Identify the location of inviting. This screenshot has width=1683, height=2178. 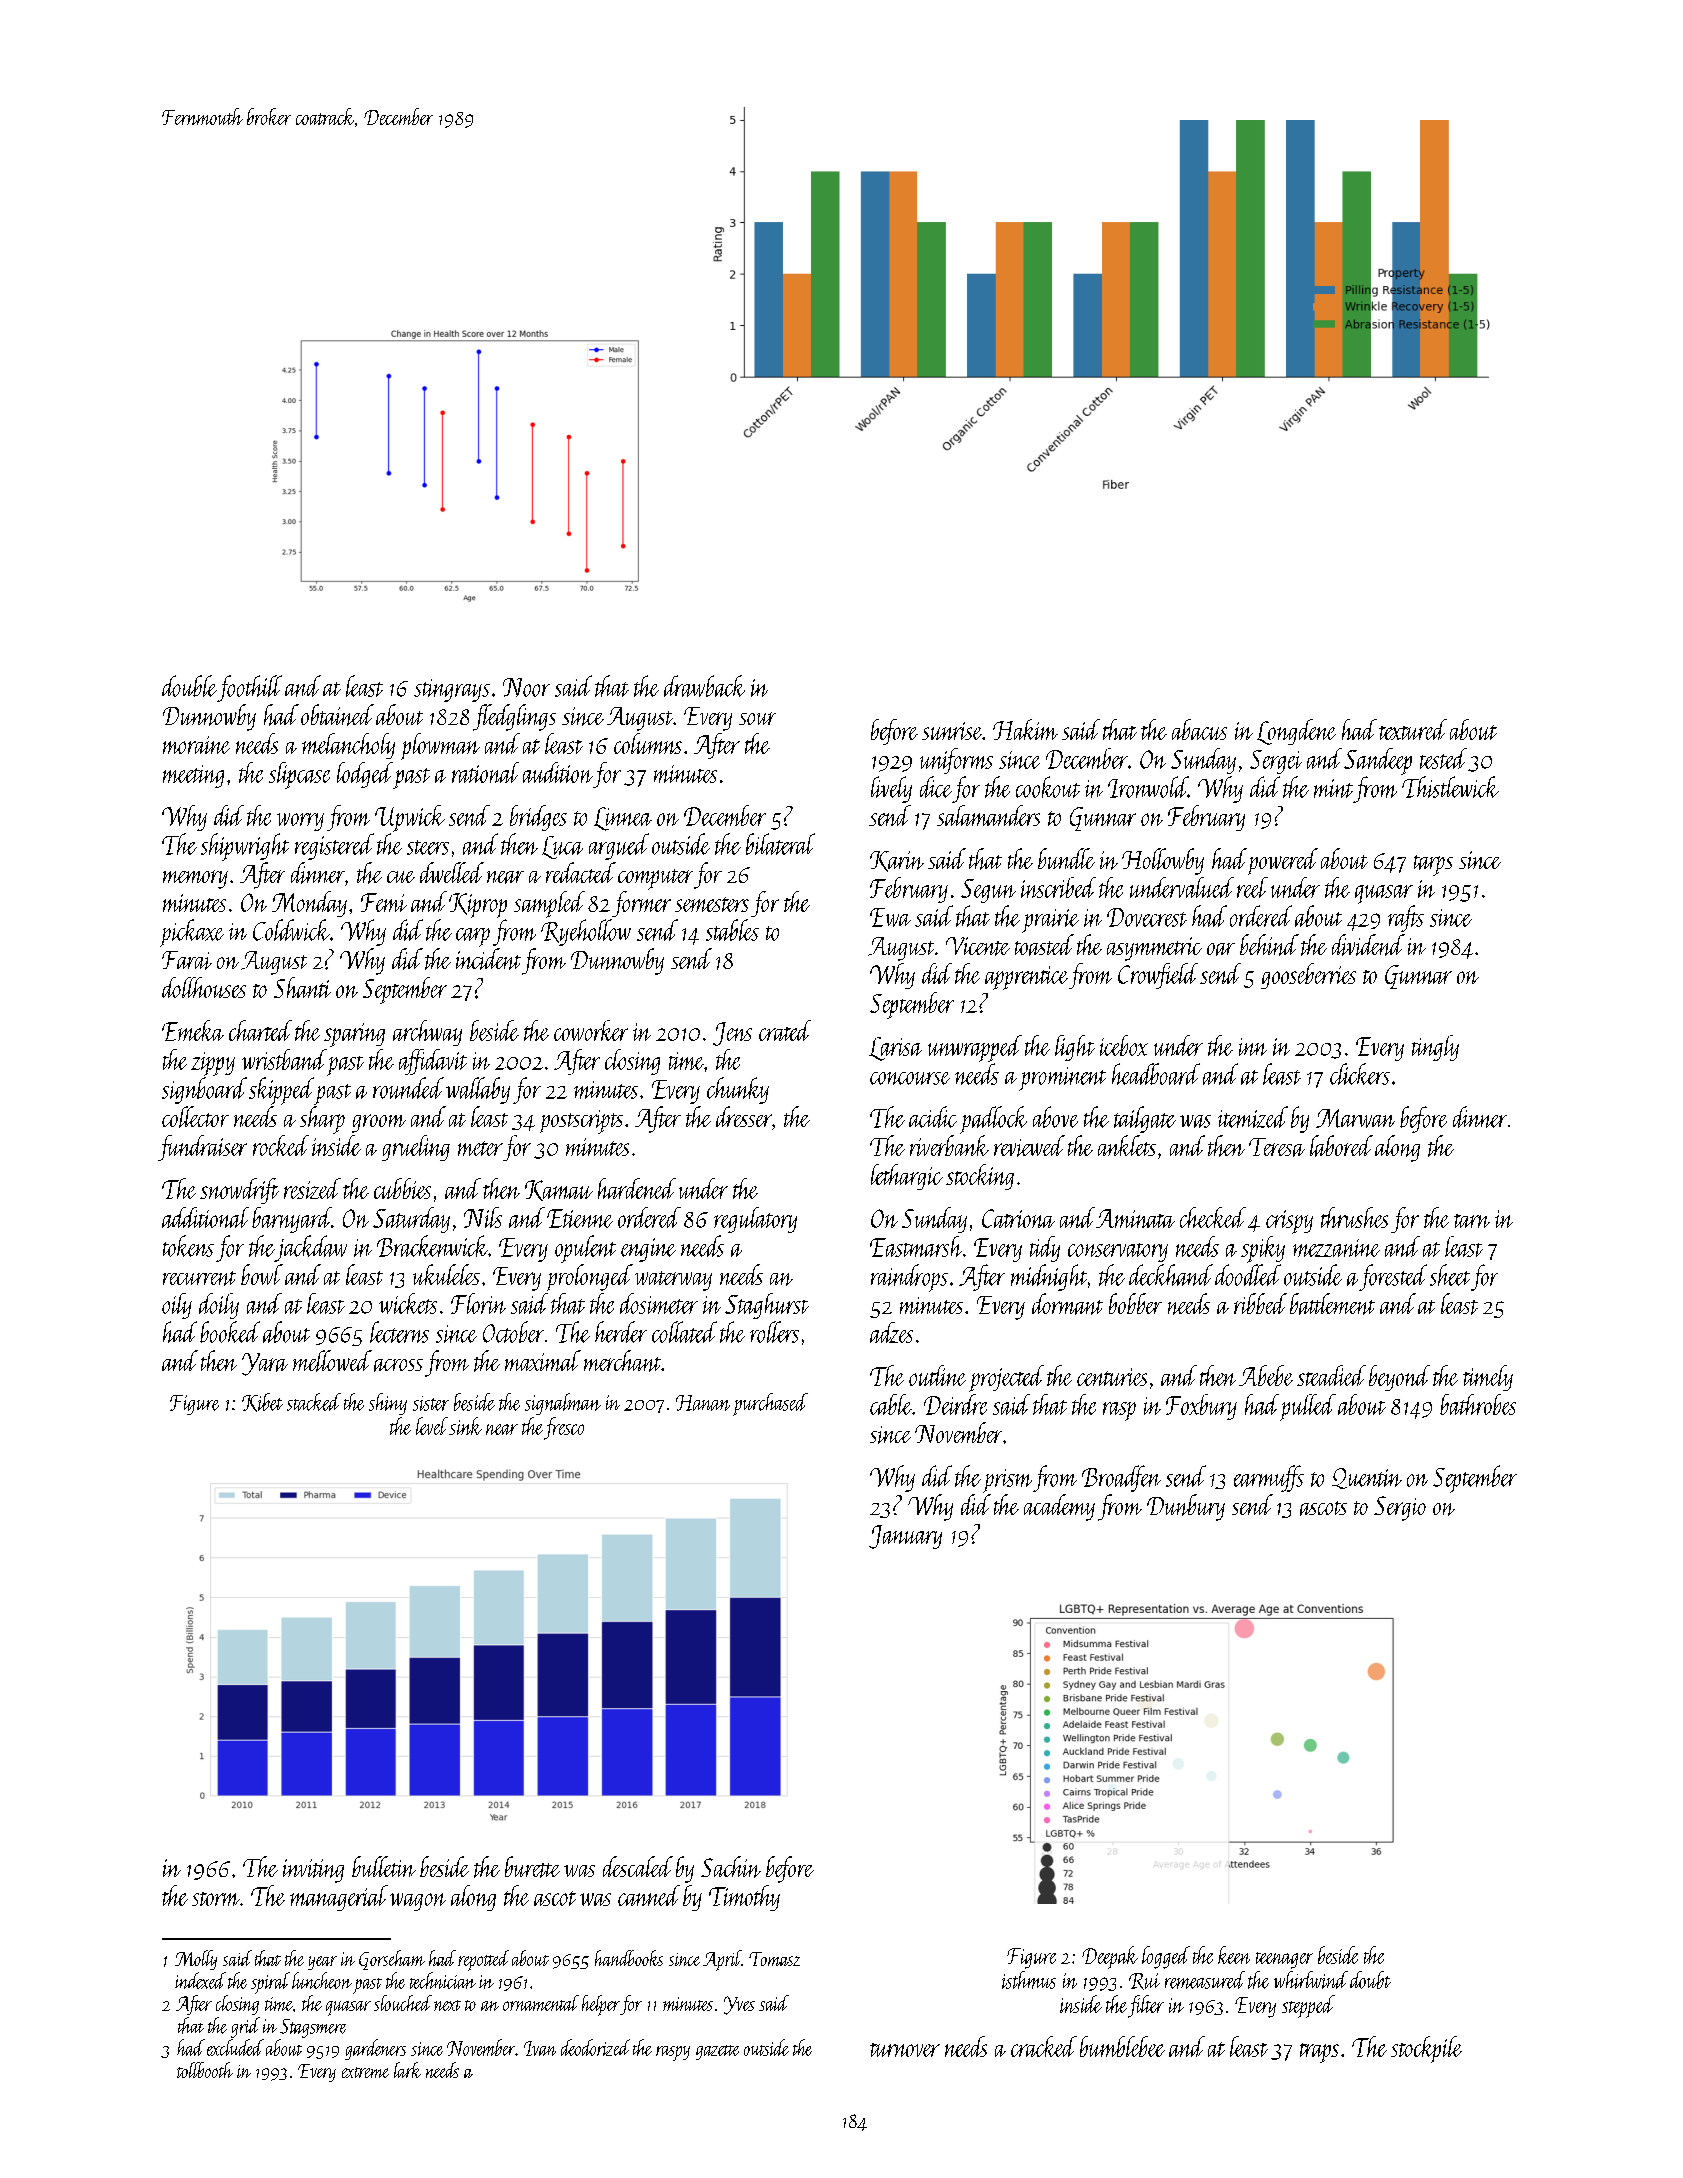
(313, 1871).
